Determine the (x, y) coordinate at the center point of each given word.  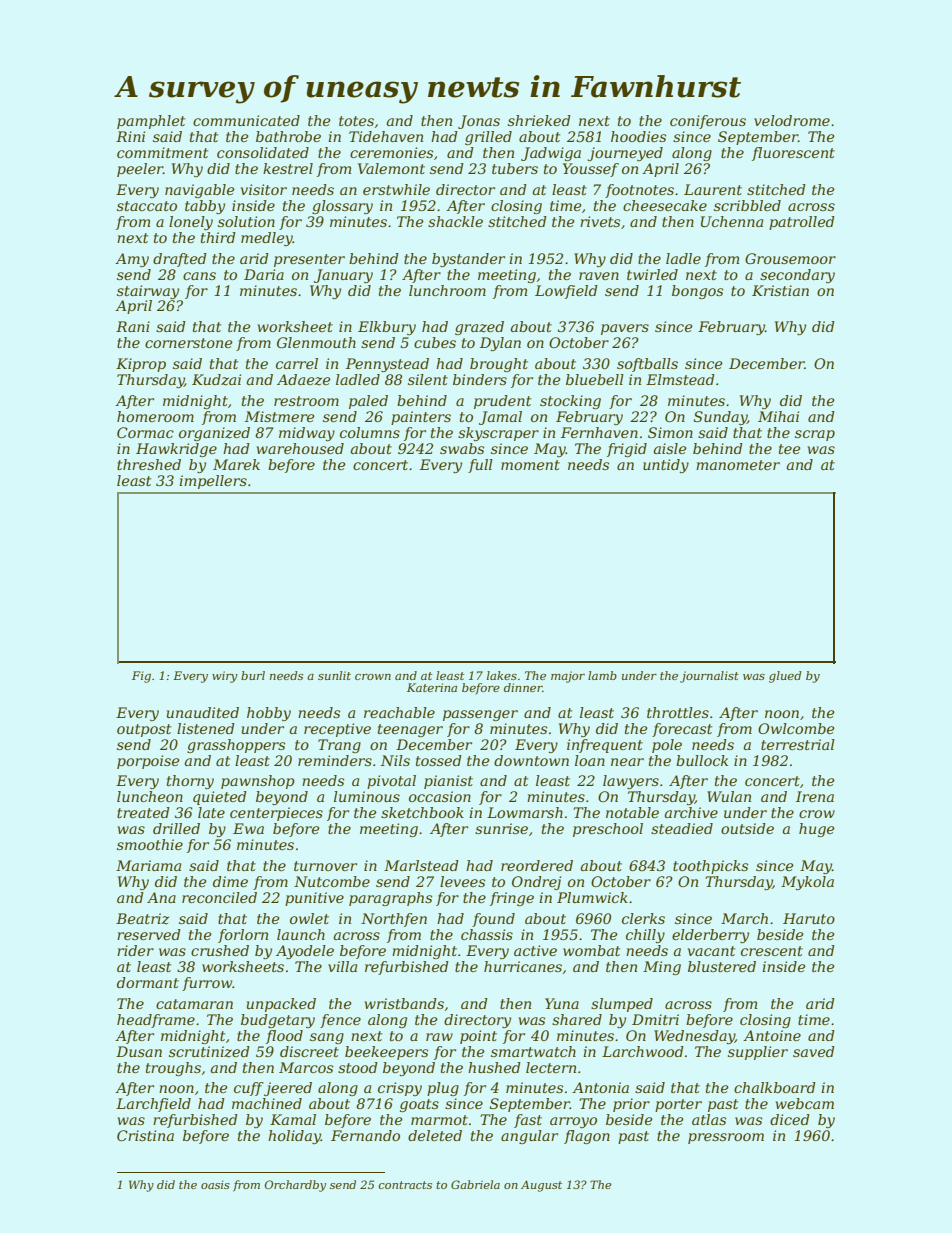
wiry (225, 677)
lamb (602, 675)
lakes (502, 675)
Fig (141, 677)
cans (199, 276)
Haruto (809, 918)
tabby (205, 207)
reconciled (219, 897)
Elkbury (387, 328)
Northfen (394, 920)
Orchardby (295, 1186)
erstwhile (396, 189)
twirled (652, 274)
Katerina (432, 687)
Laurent (713, 189)
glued (785, 677)
